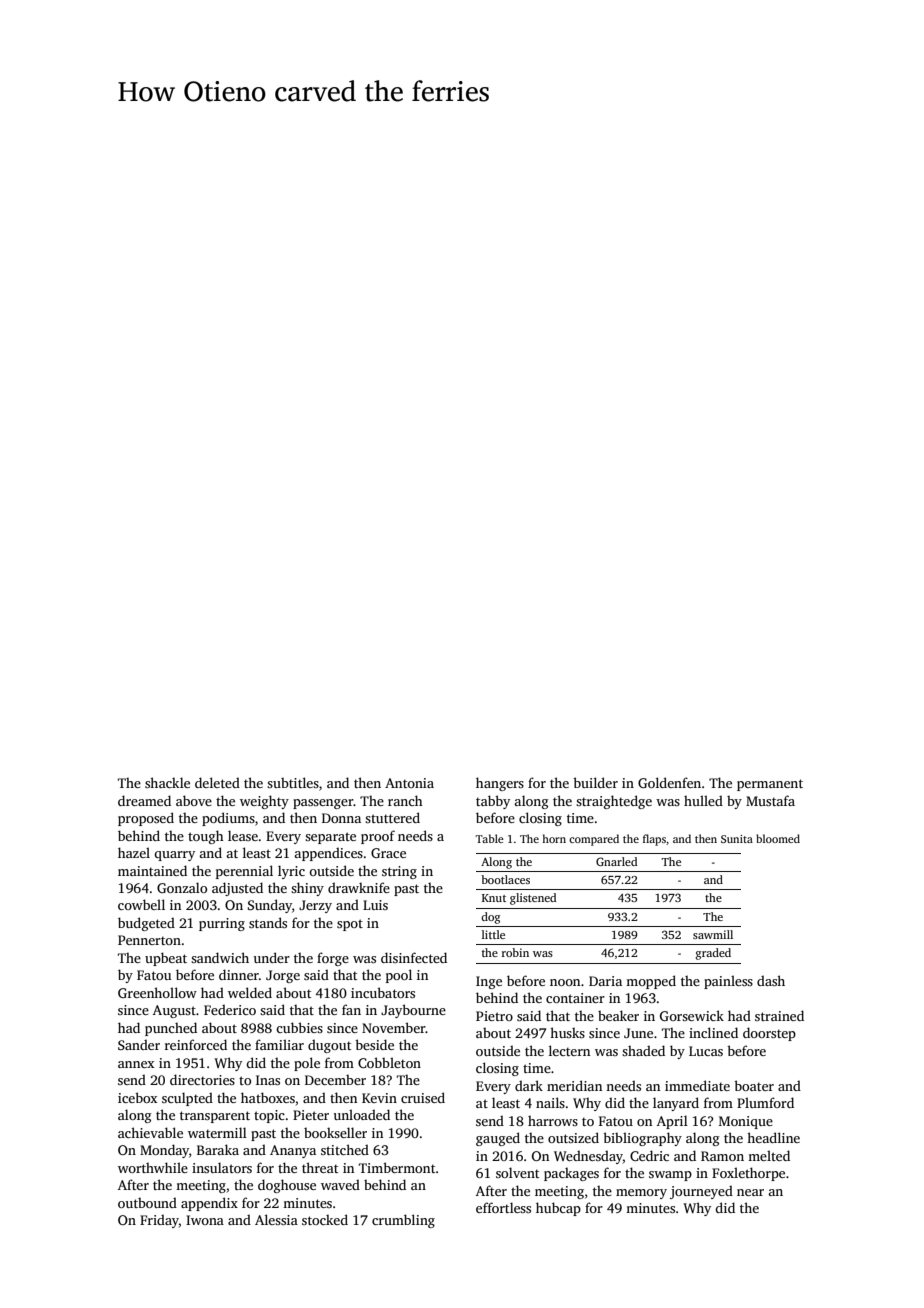 Image resolution: width=924 pixels, height=1308 pixels. I want to click on shackle, so click(167, 782).
